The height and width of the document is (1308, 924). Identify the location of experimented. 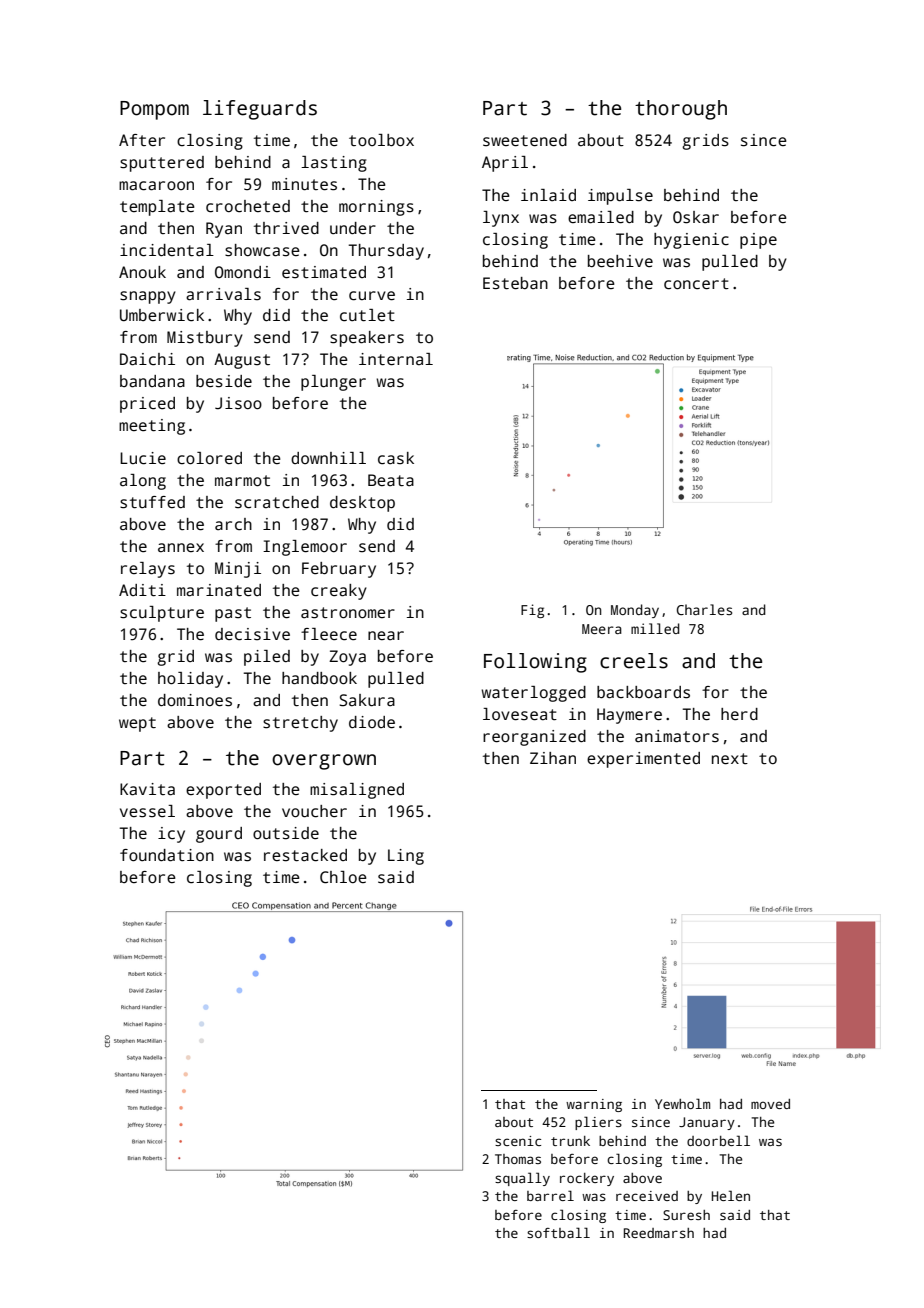
(643, 760).
